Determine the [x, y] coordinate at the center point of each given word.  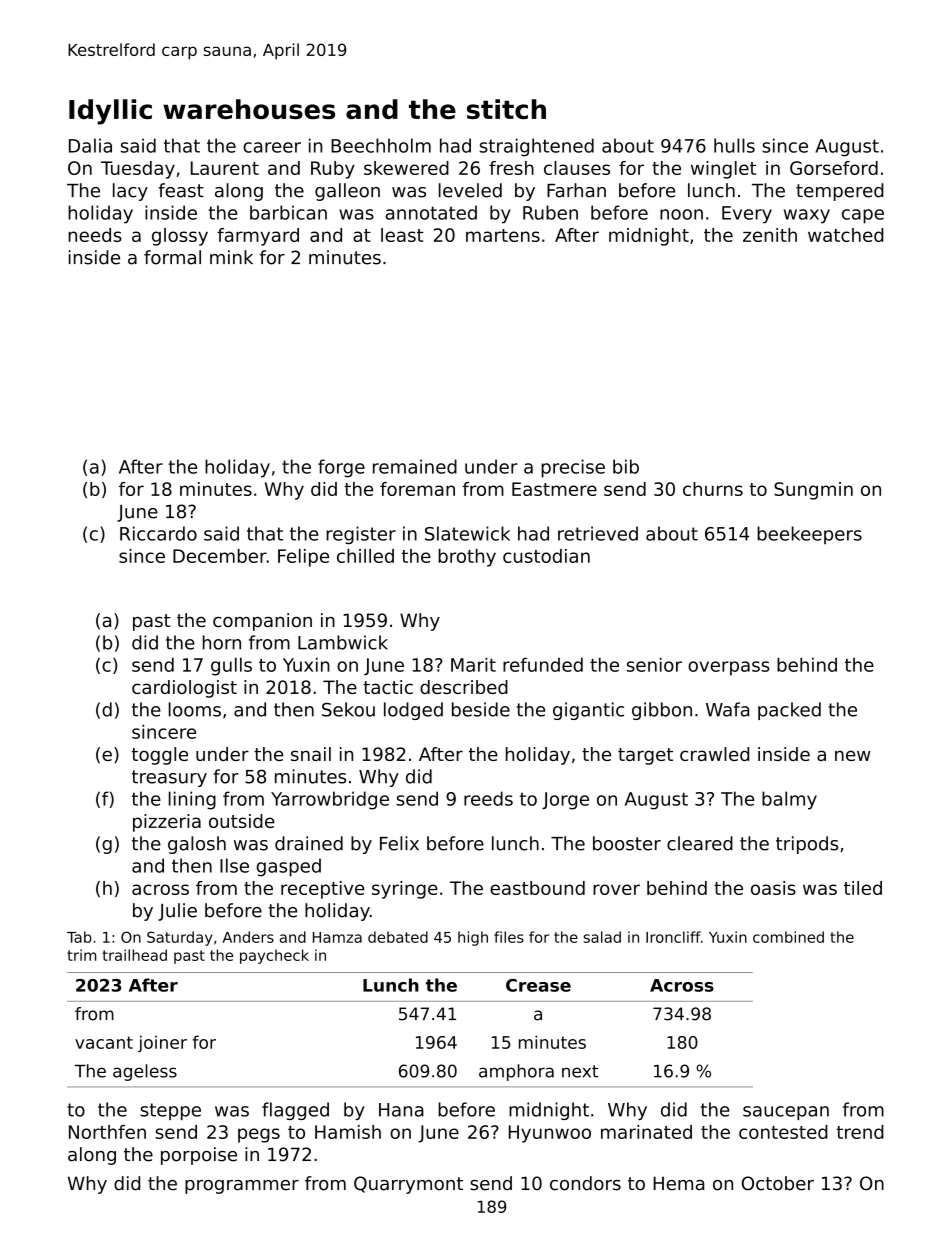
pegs [259, 1135]
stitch [506, 109]
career [272, 147]
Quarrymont [408, 1185]
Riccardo [158, 533]
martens [503, 235]
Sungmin [813, 491]
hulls [734, 145]
